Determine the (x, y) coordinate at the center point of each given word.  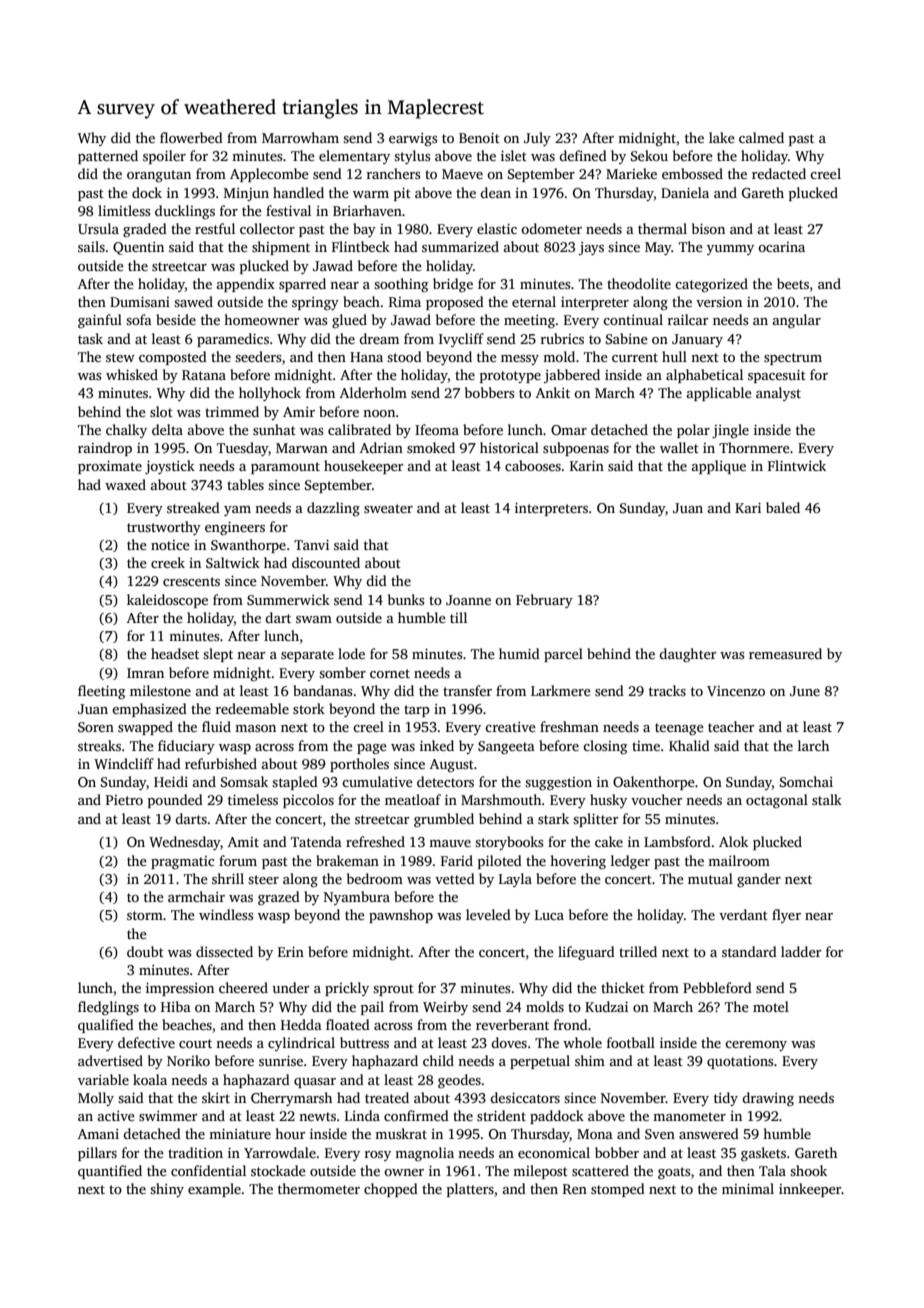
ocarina (781, 247)
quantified (110, 1172)
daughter (687, 655)
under (290, 987)
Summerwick (288, 599)
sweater (388, 508)
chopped (391, 1190)
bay (364, 230)
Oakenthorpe (654, 783)
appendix (246, 285)
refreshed (375, 841)
